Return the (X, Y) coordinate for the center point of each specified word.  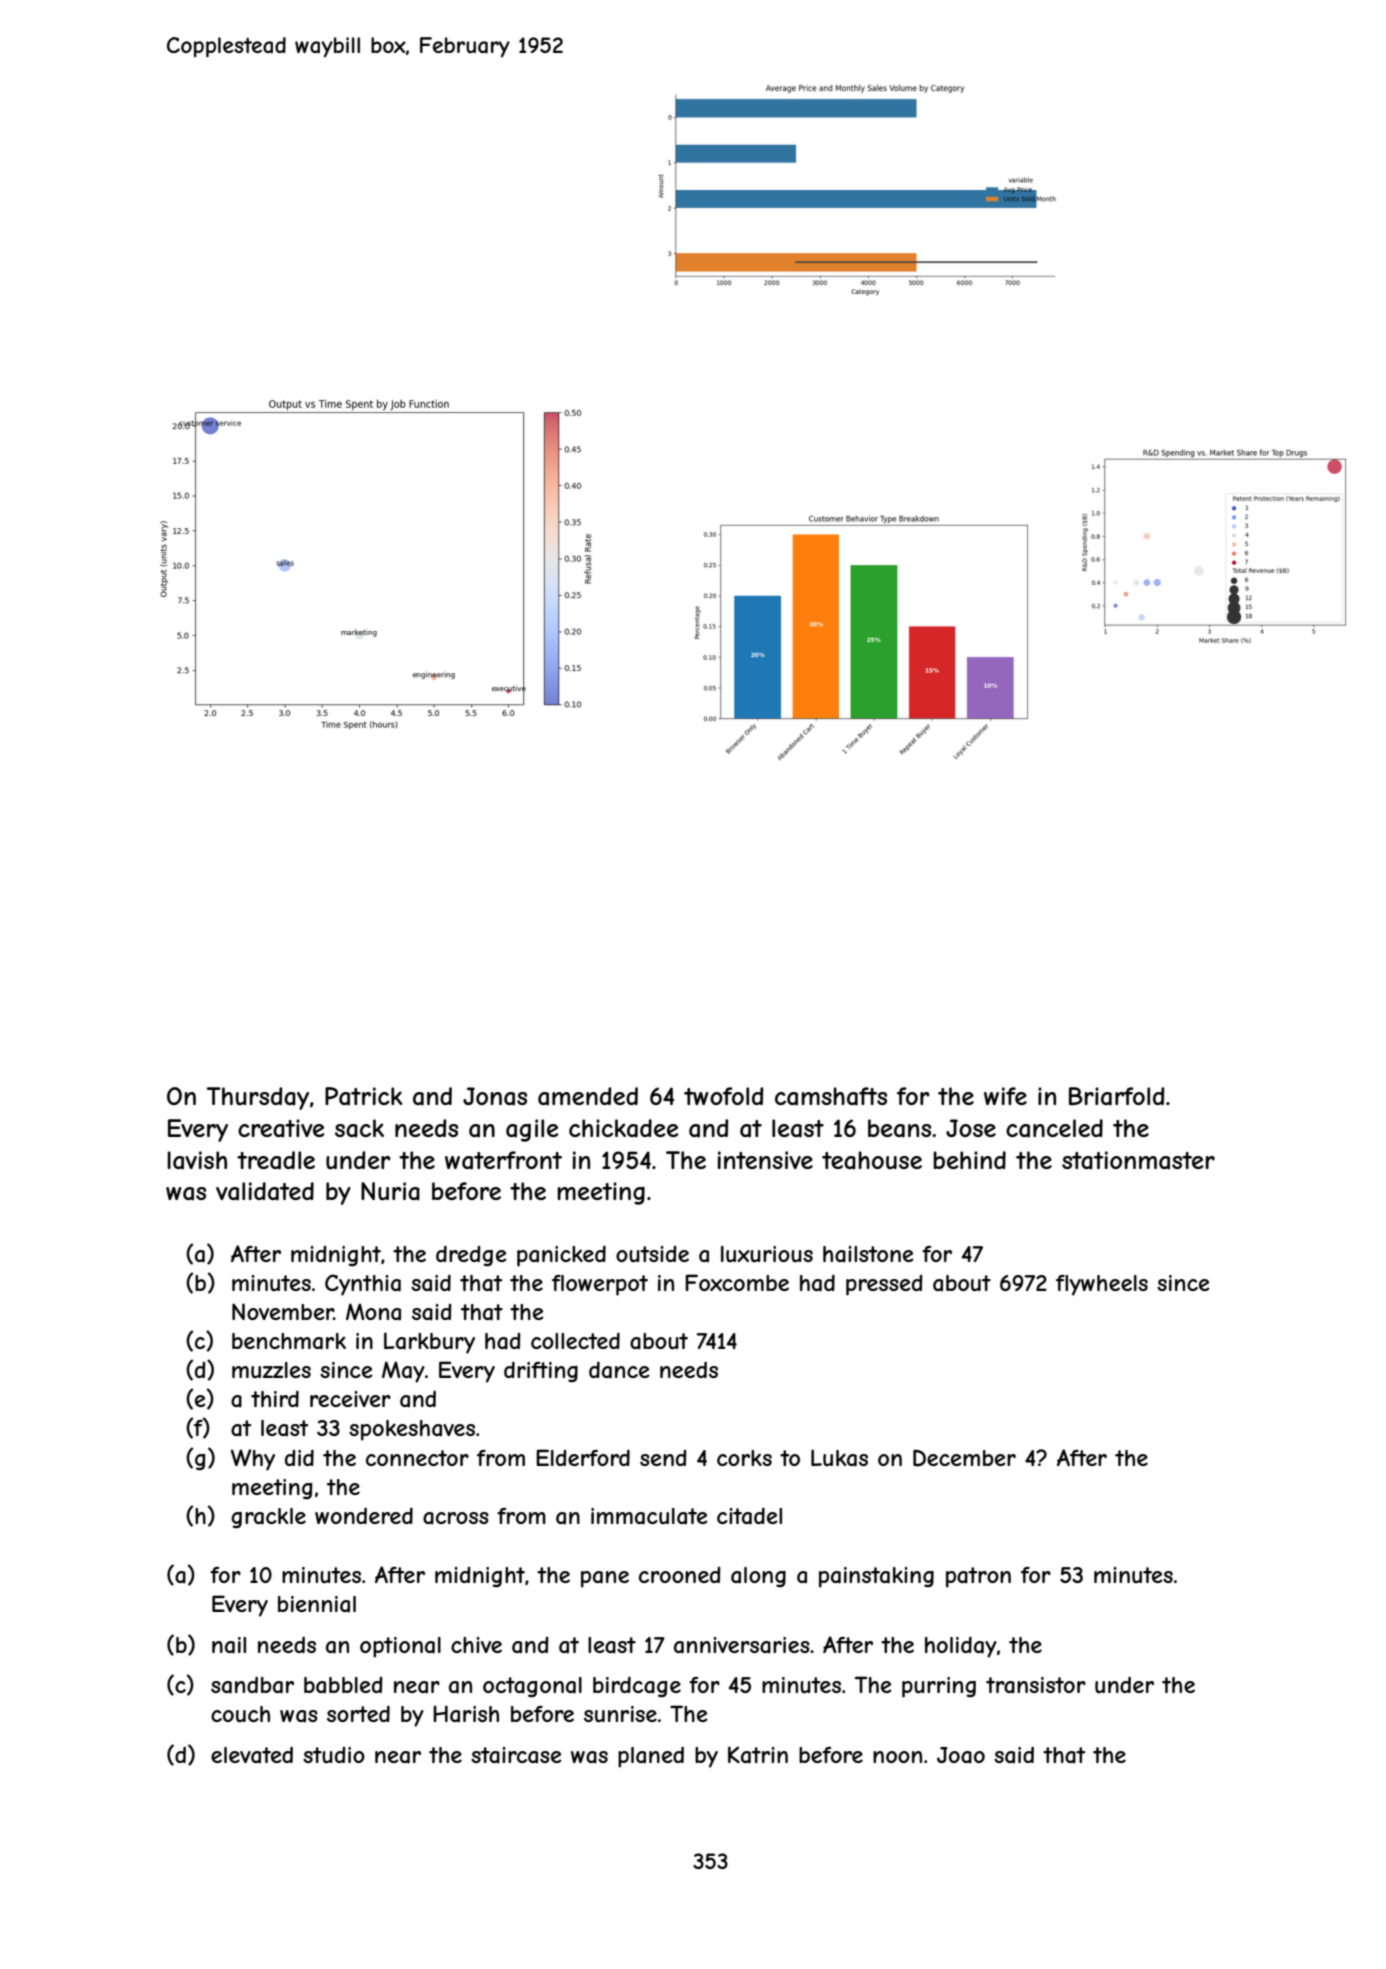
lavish (197, 1160)
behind (969, 1160)
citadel (749, 1516)
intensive (765, 1160)
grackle (268, 1518)
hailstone (868, 1254)
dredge (471, 1255)
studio (334, 1755)
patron (978, 1577)
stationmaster (1138, 1160)
